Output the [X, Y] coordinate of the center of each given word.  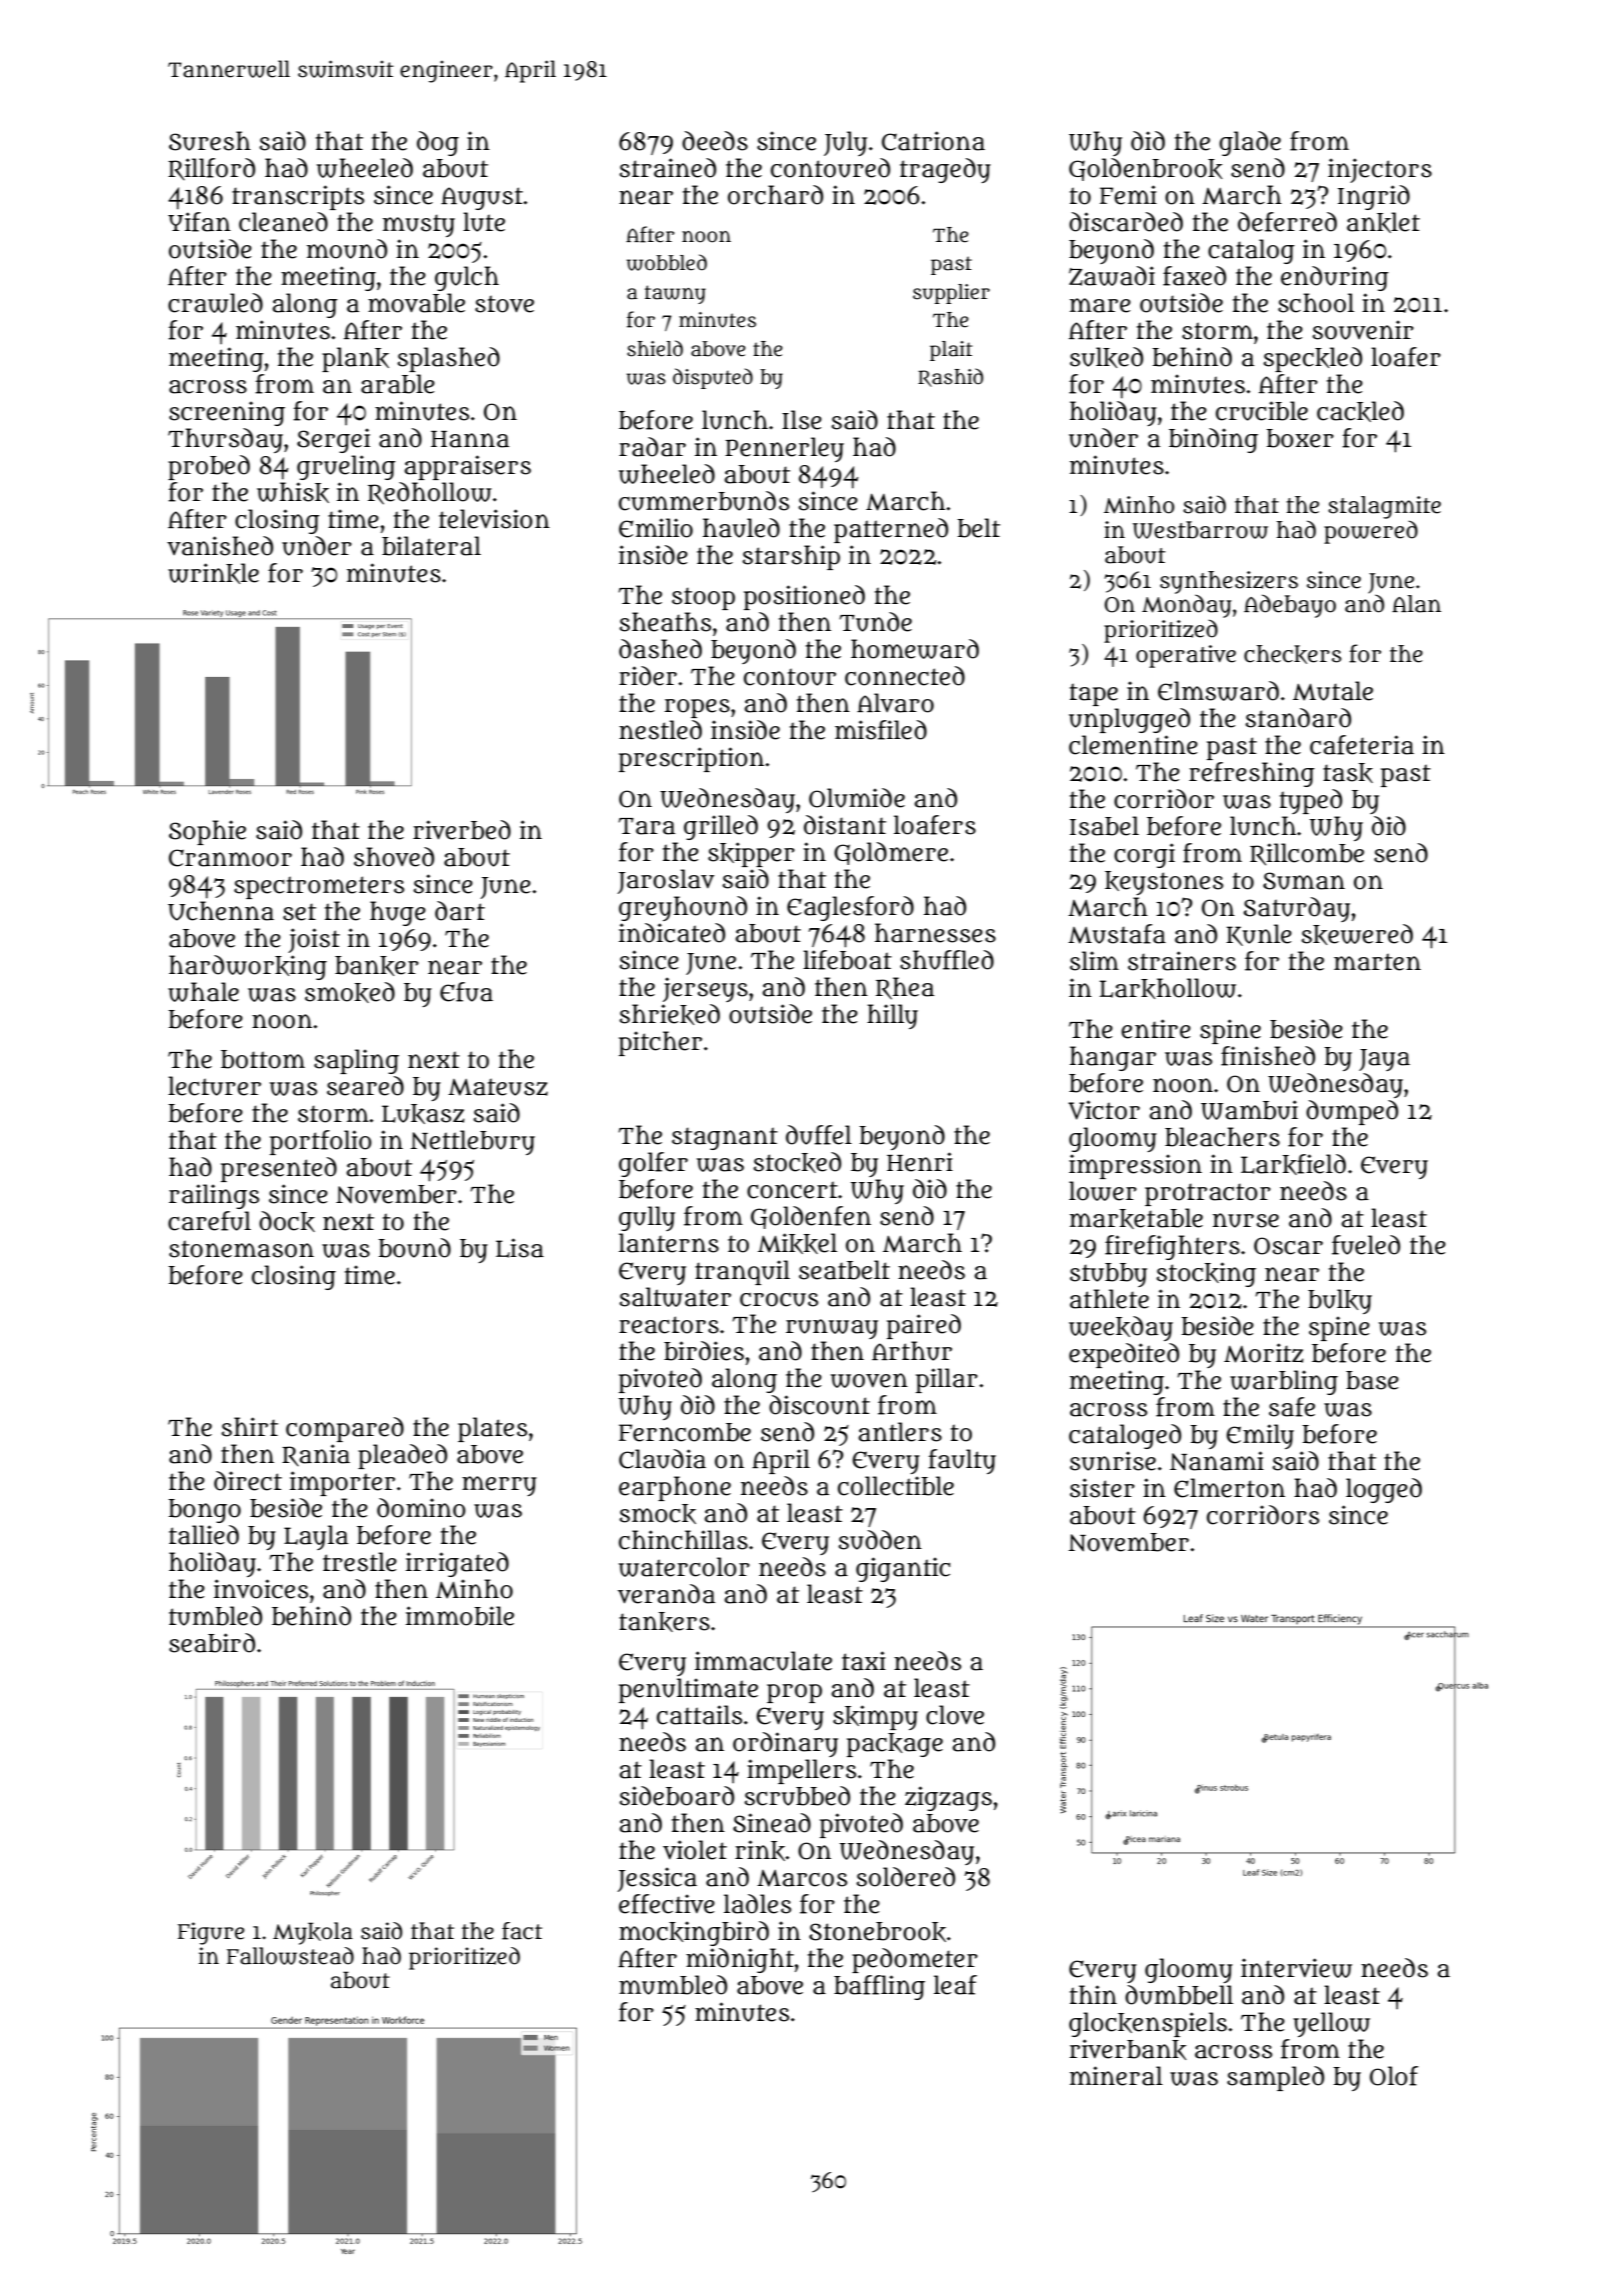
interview [1296, 1968]
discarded [1126, 222]
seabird [212, 1643]
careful [209, 1221]
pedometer [915, 1960]
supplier [951, 294]
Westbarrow [1200, 530]
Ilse [802, 420]
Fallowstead [290, 1956]
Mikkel [797, 1243]
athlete [1109, 1299]
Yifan [199, 222]
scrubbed [797, 1796]
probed [209, 467]
